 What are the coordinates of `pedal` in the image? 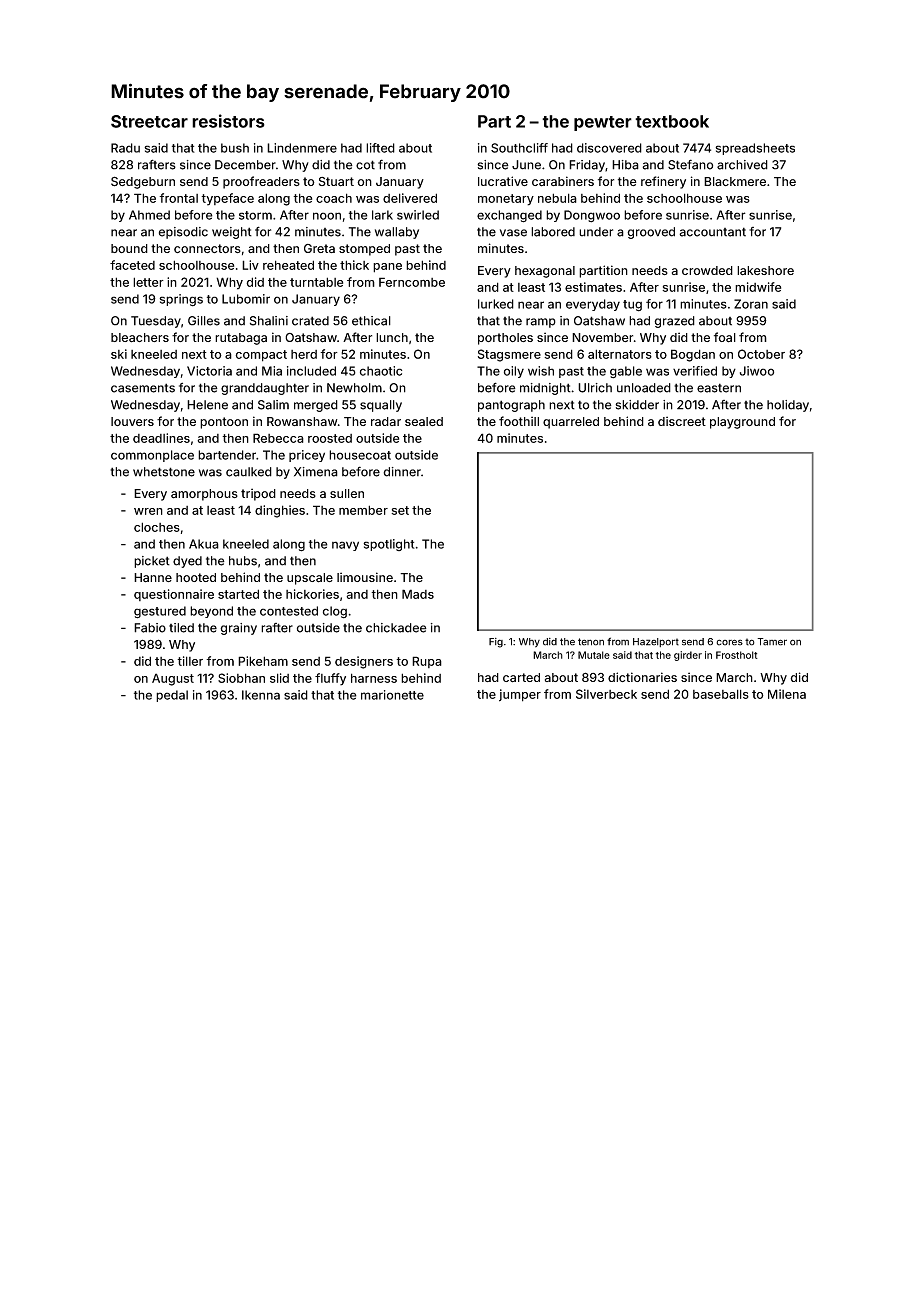 It's located at (172, 696).
